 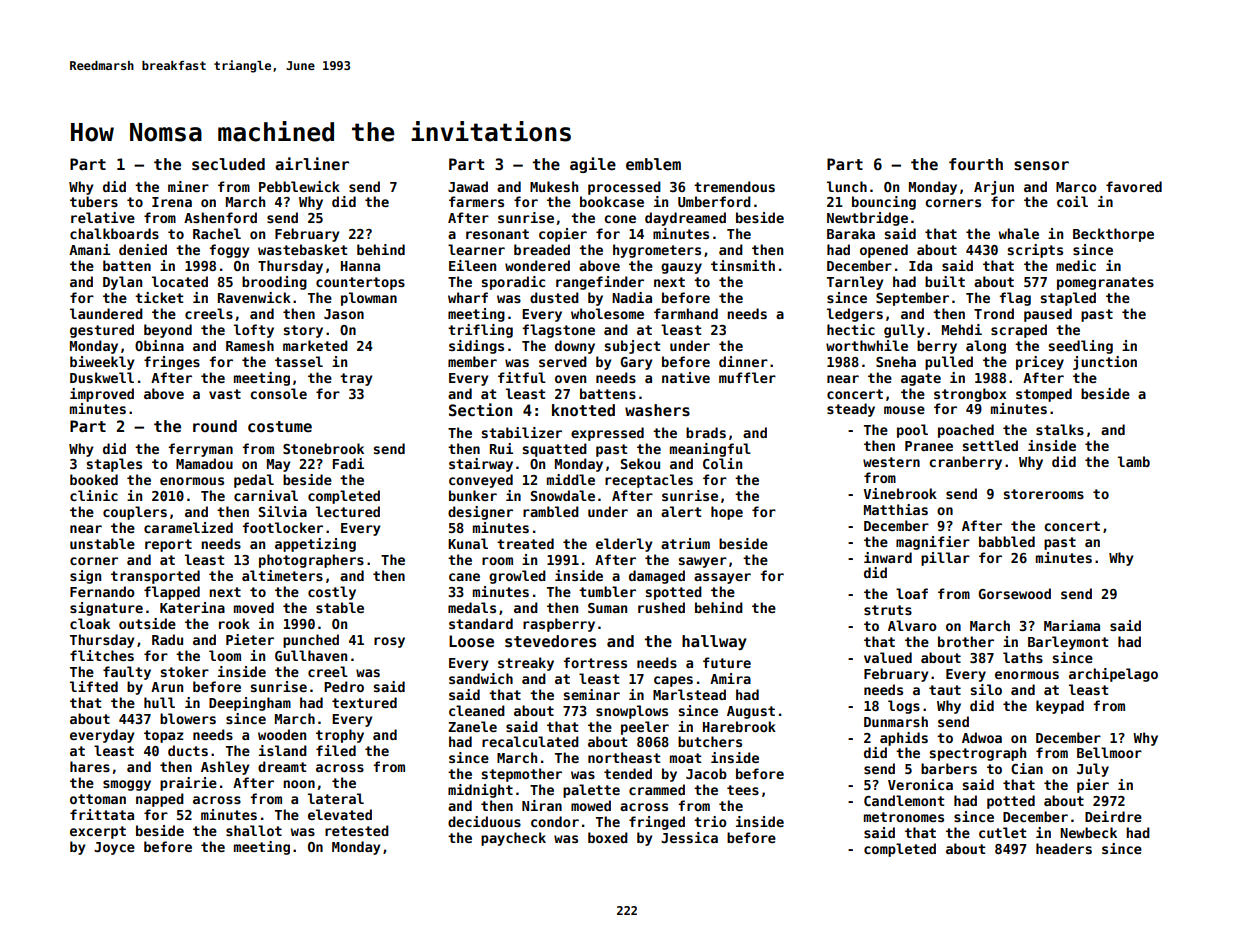 What do you see at coordinates (620, 219) in the page?
I see `cone` at bounding box center [620, 219].
